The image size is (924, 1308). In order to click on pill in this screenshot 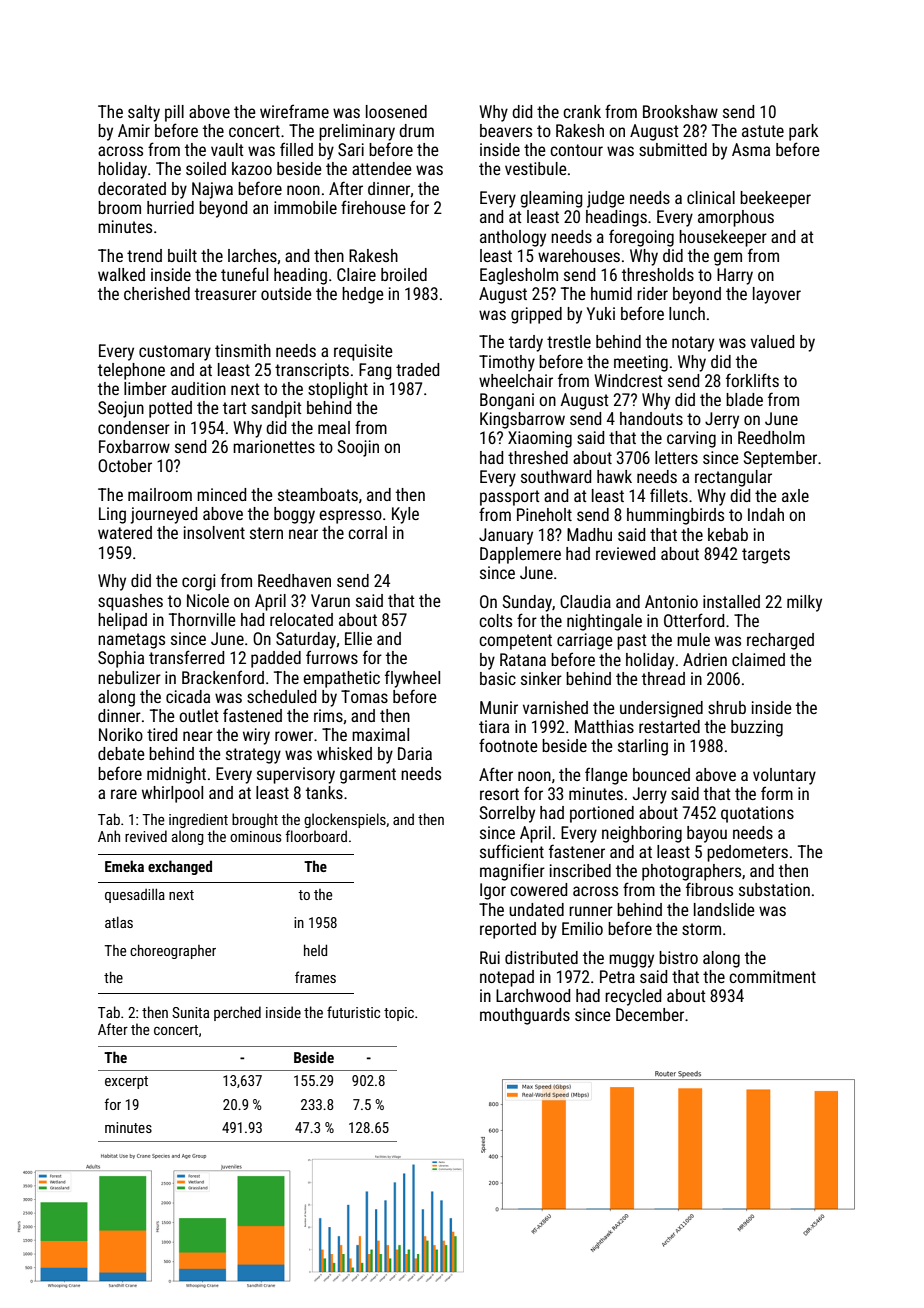, I will do `click(174, 113)`.
